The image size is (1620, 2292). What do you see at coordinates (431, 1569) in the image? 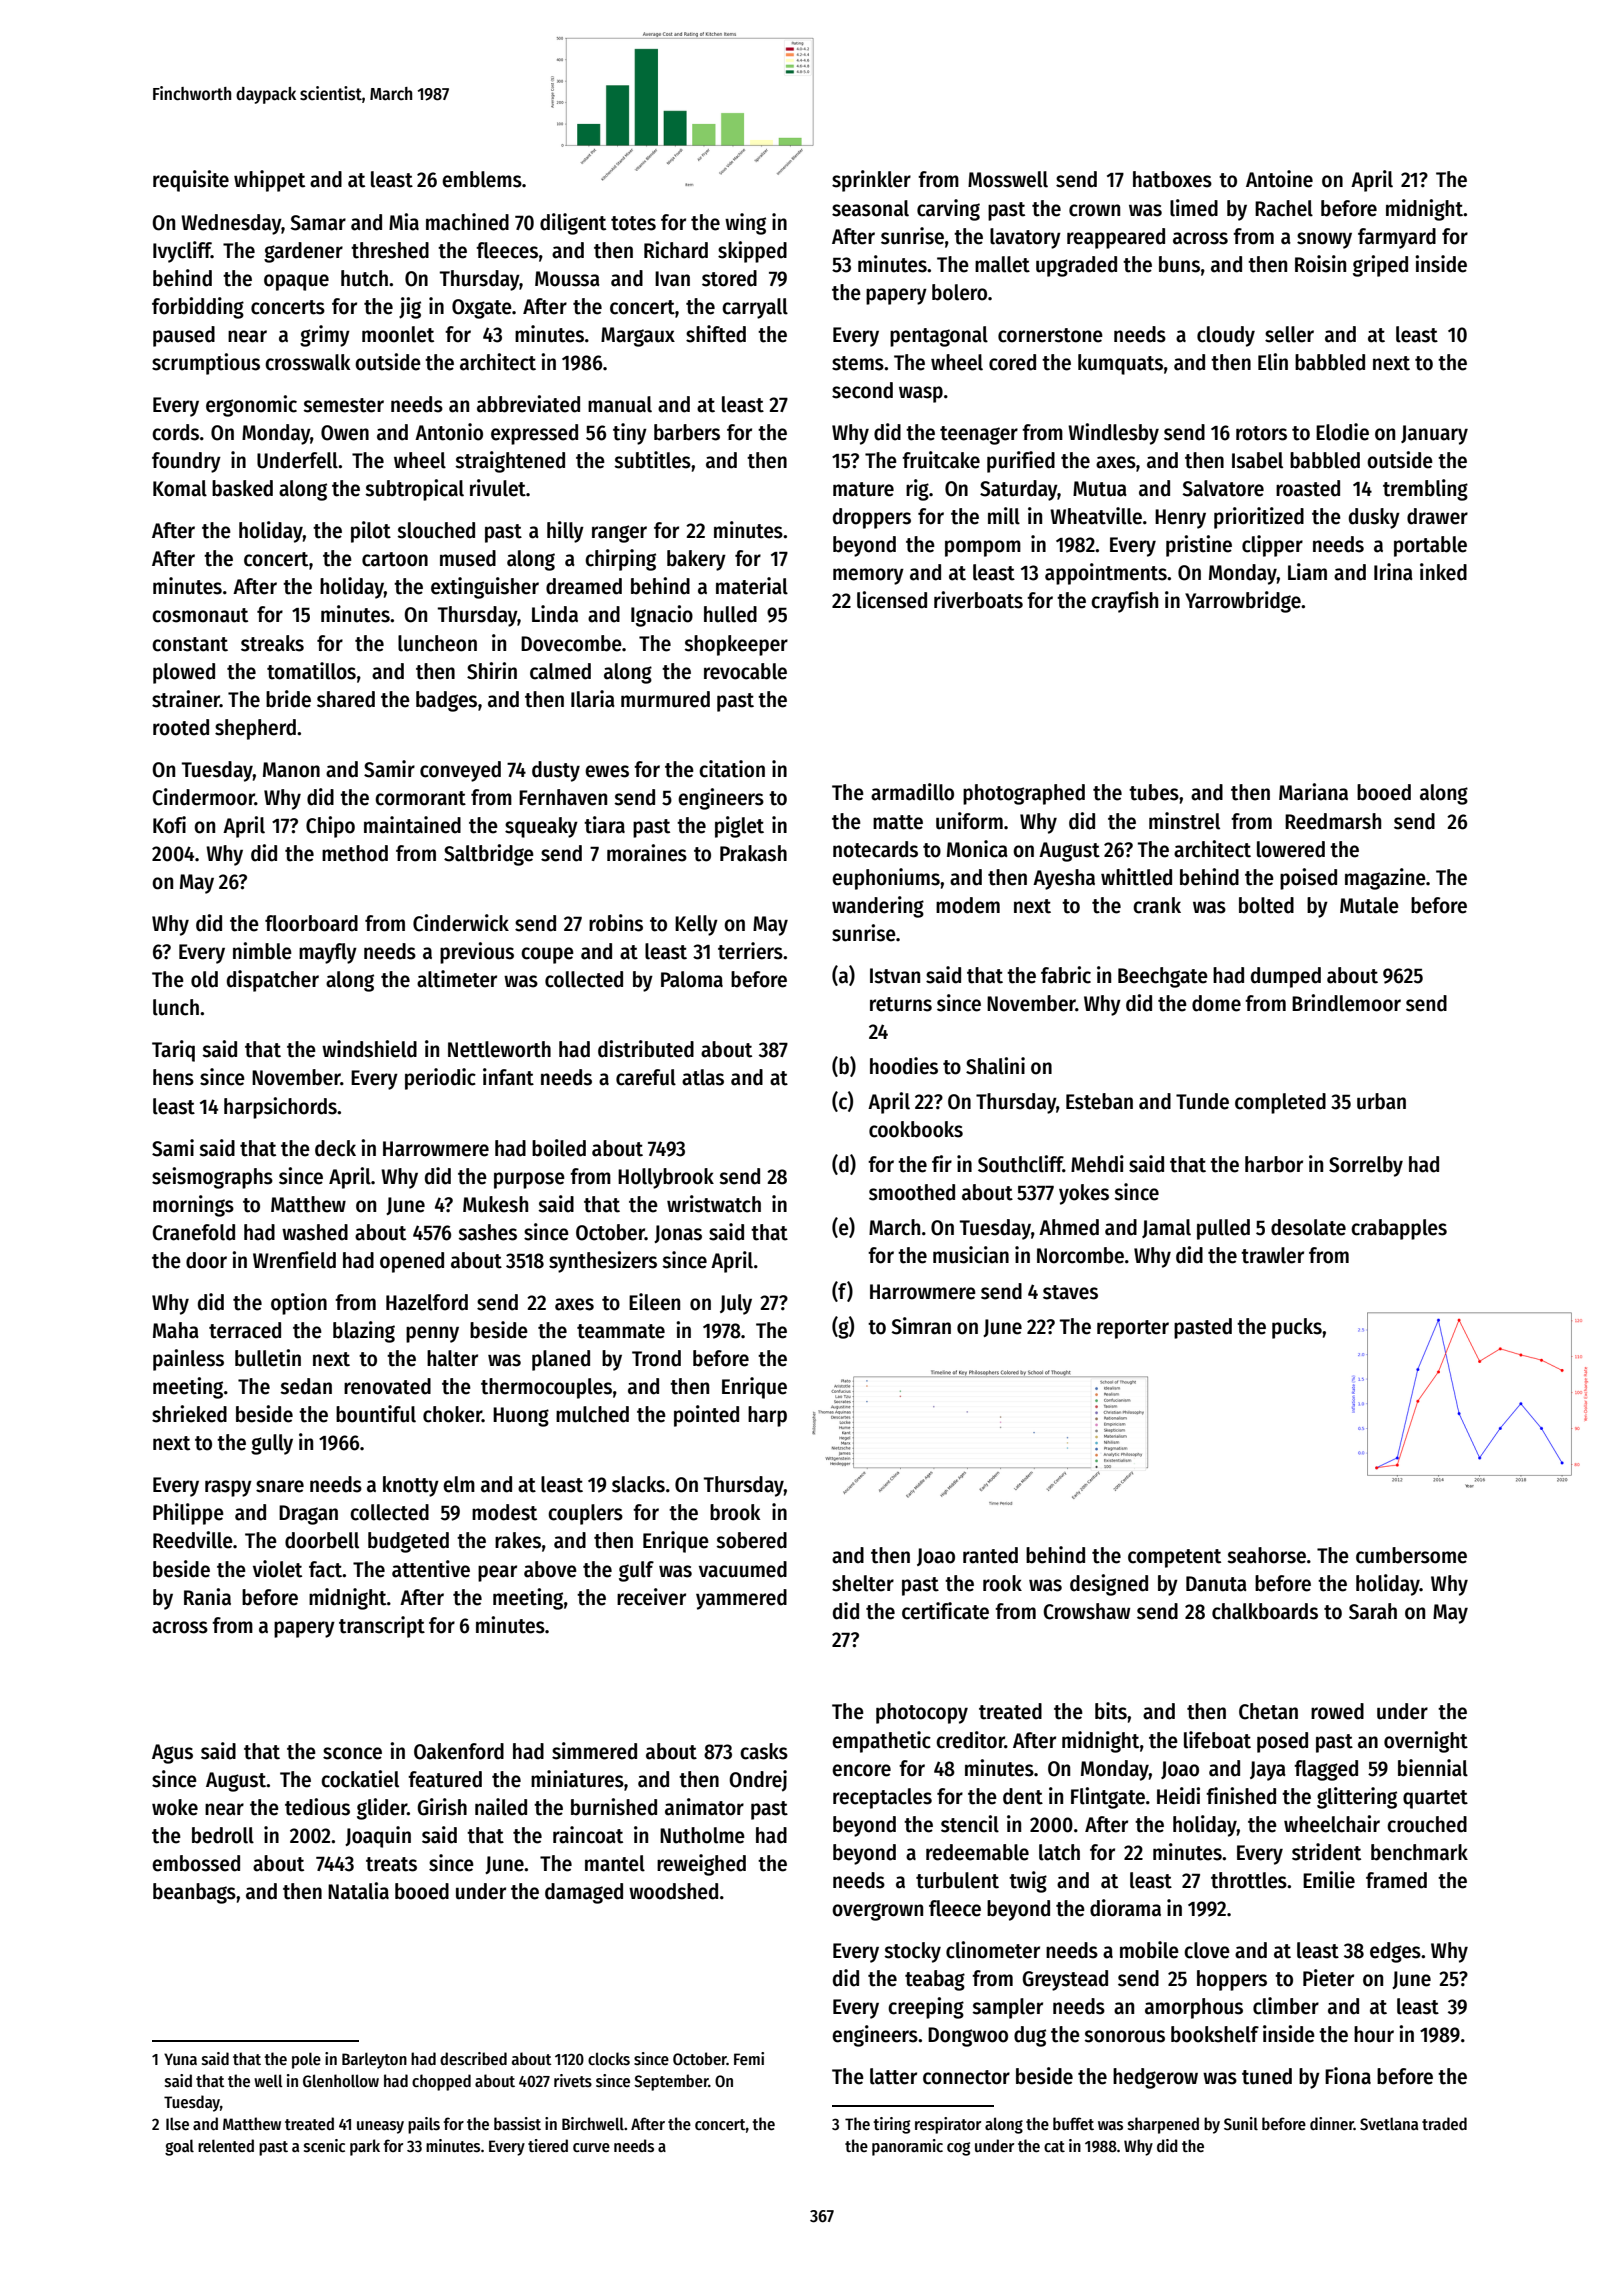
I see `attentive` at bounding box center [431, 1569].
